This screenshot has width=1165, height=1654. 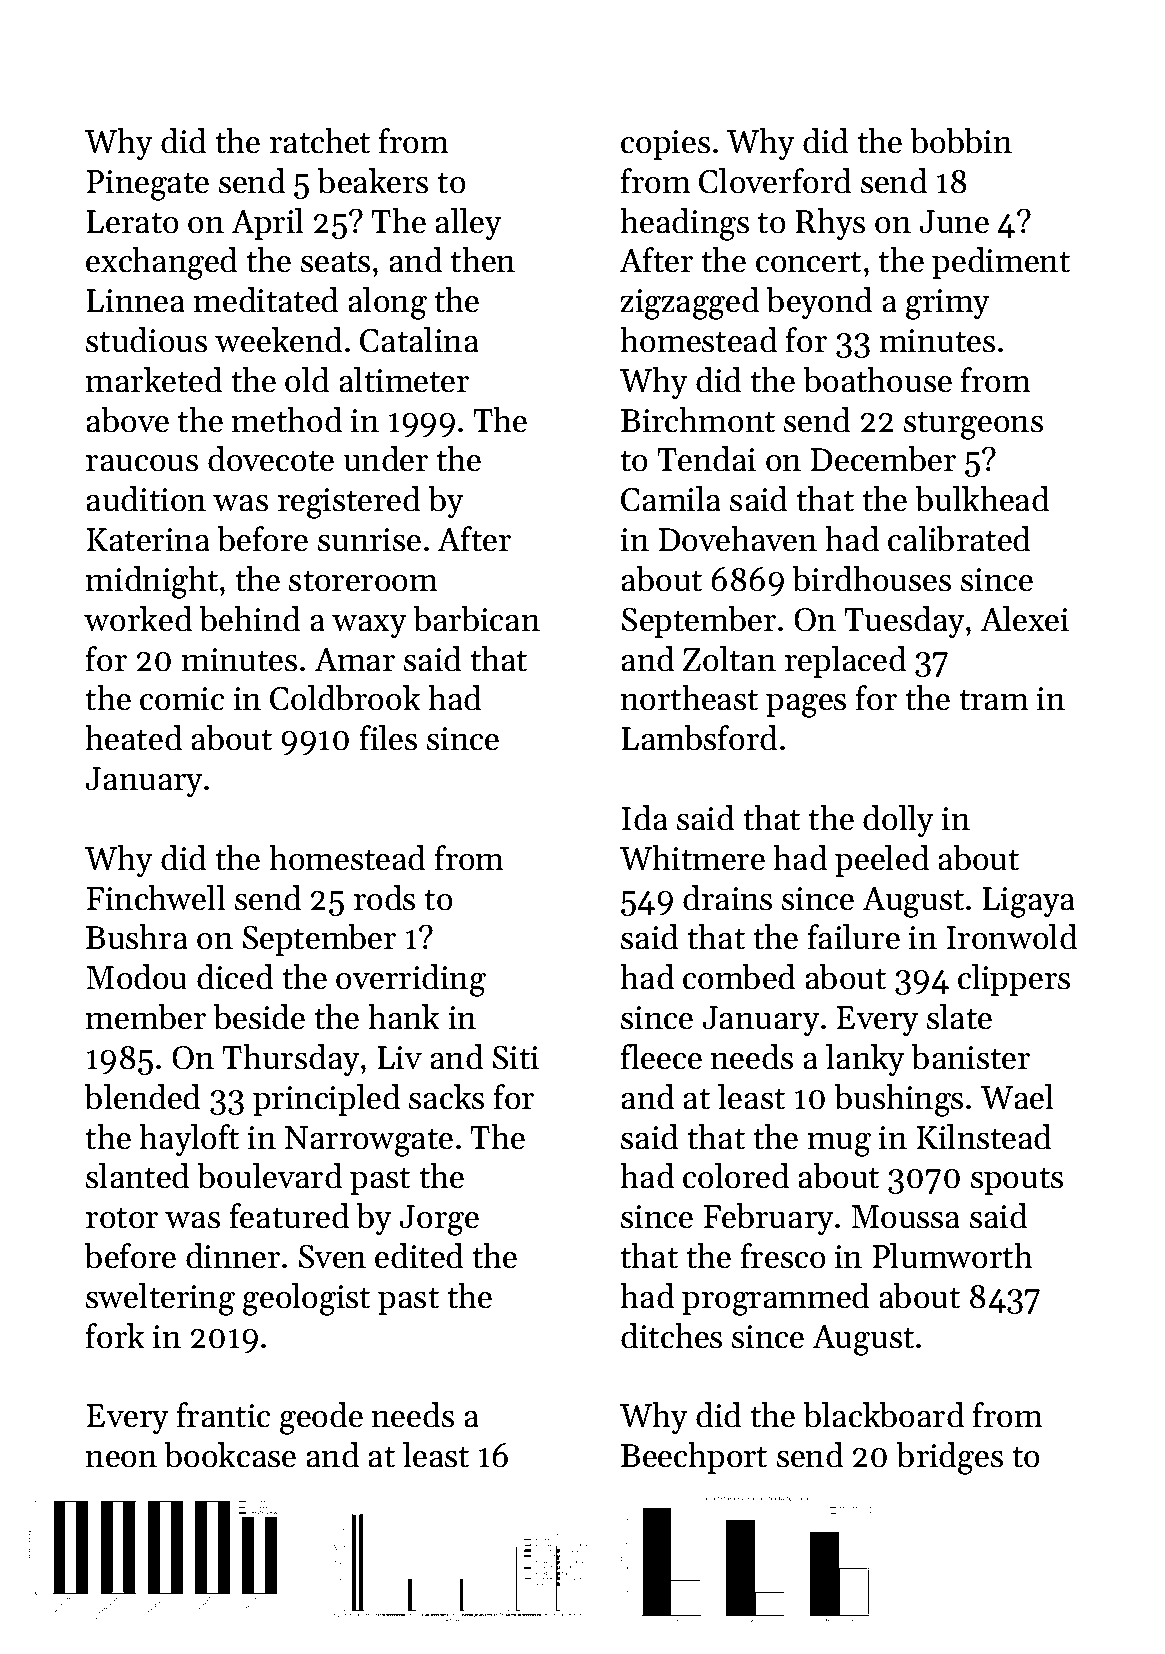 I want to click on grimy, so click(x=948, y=304).
